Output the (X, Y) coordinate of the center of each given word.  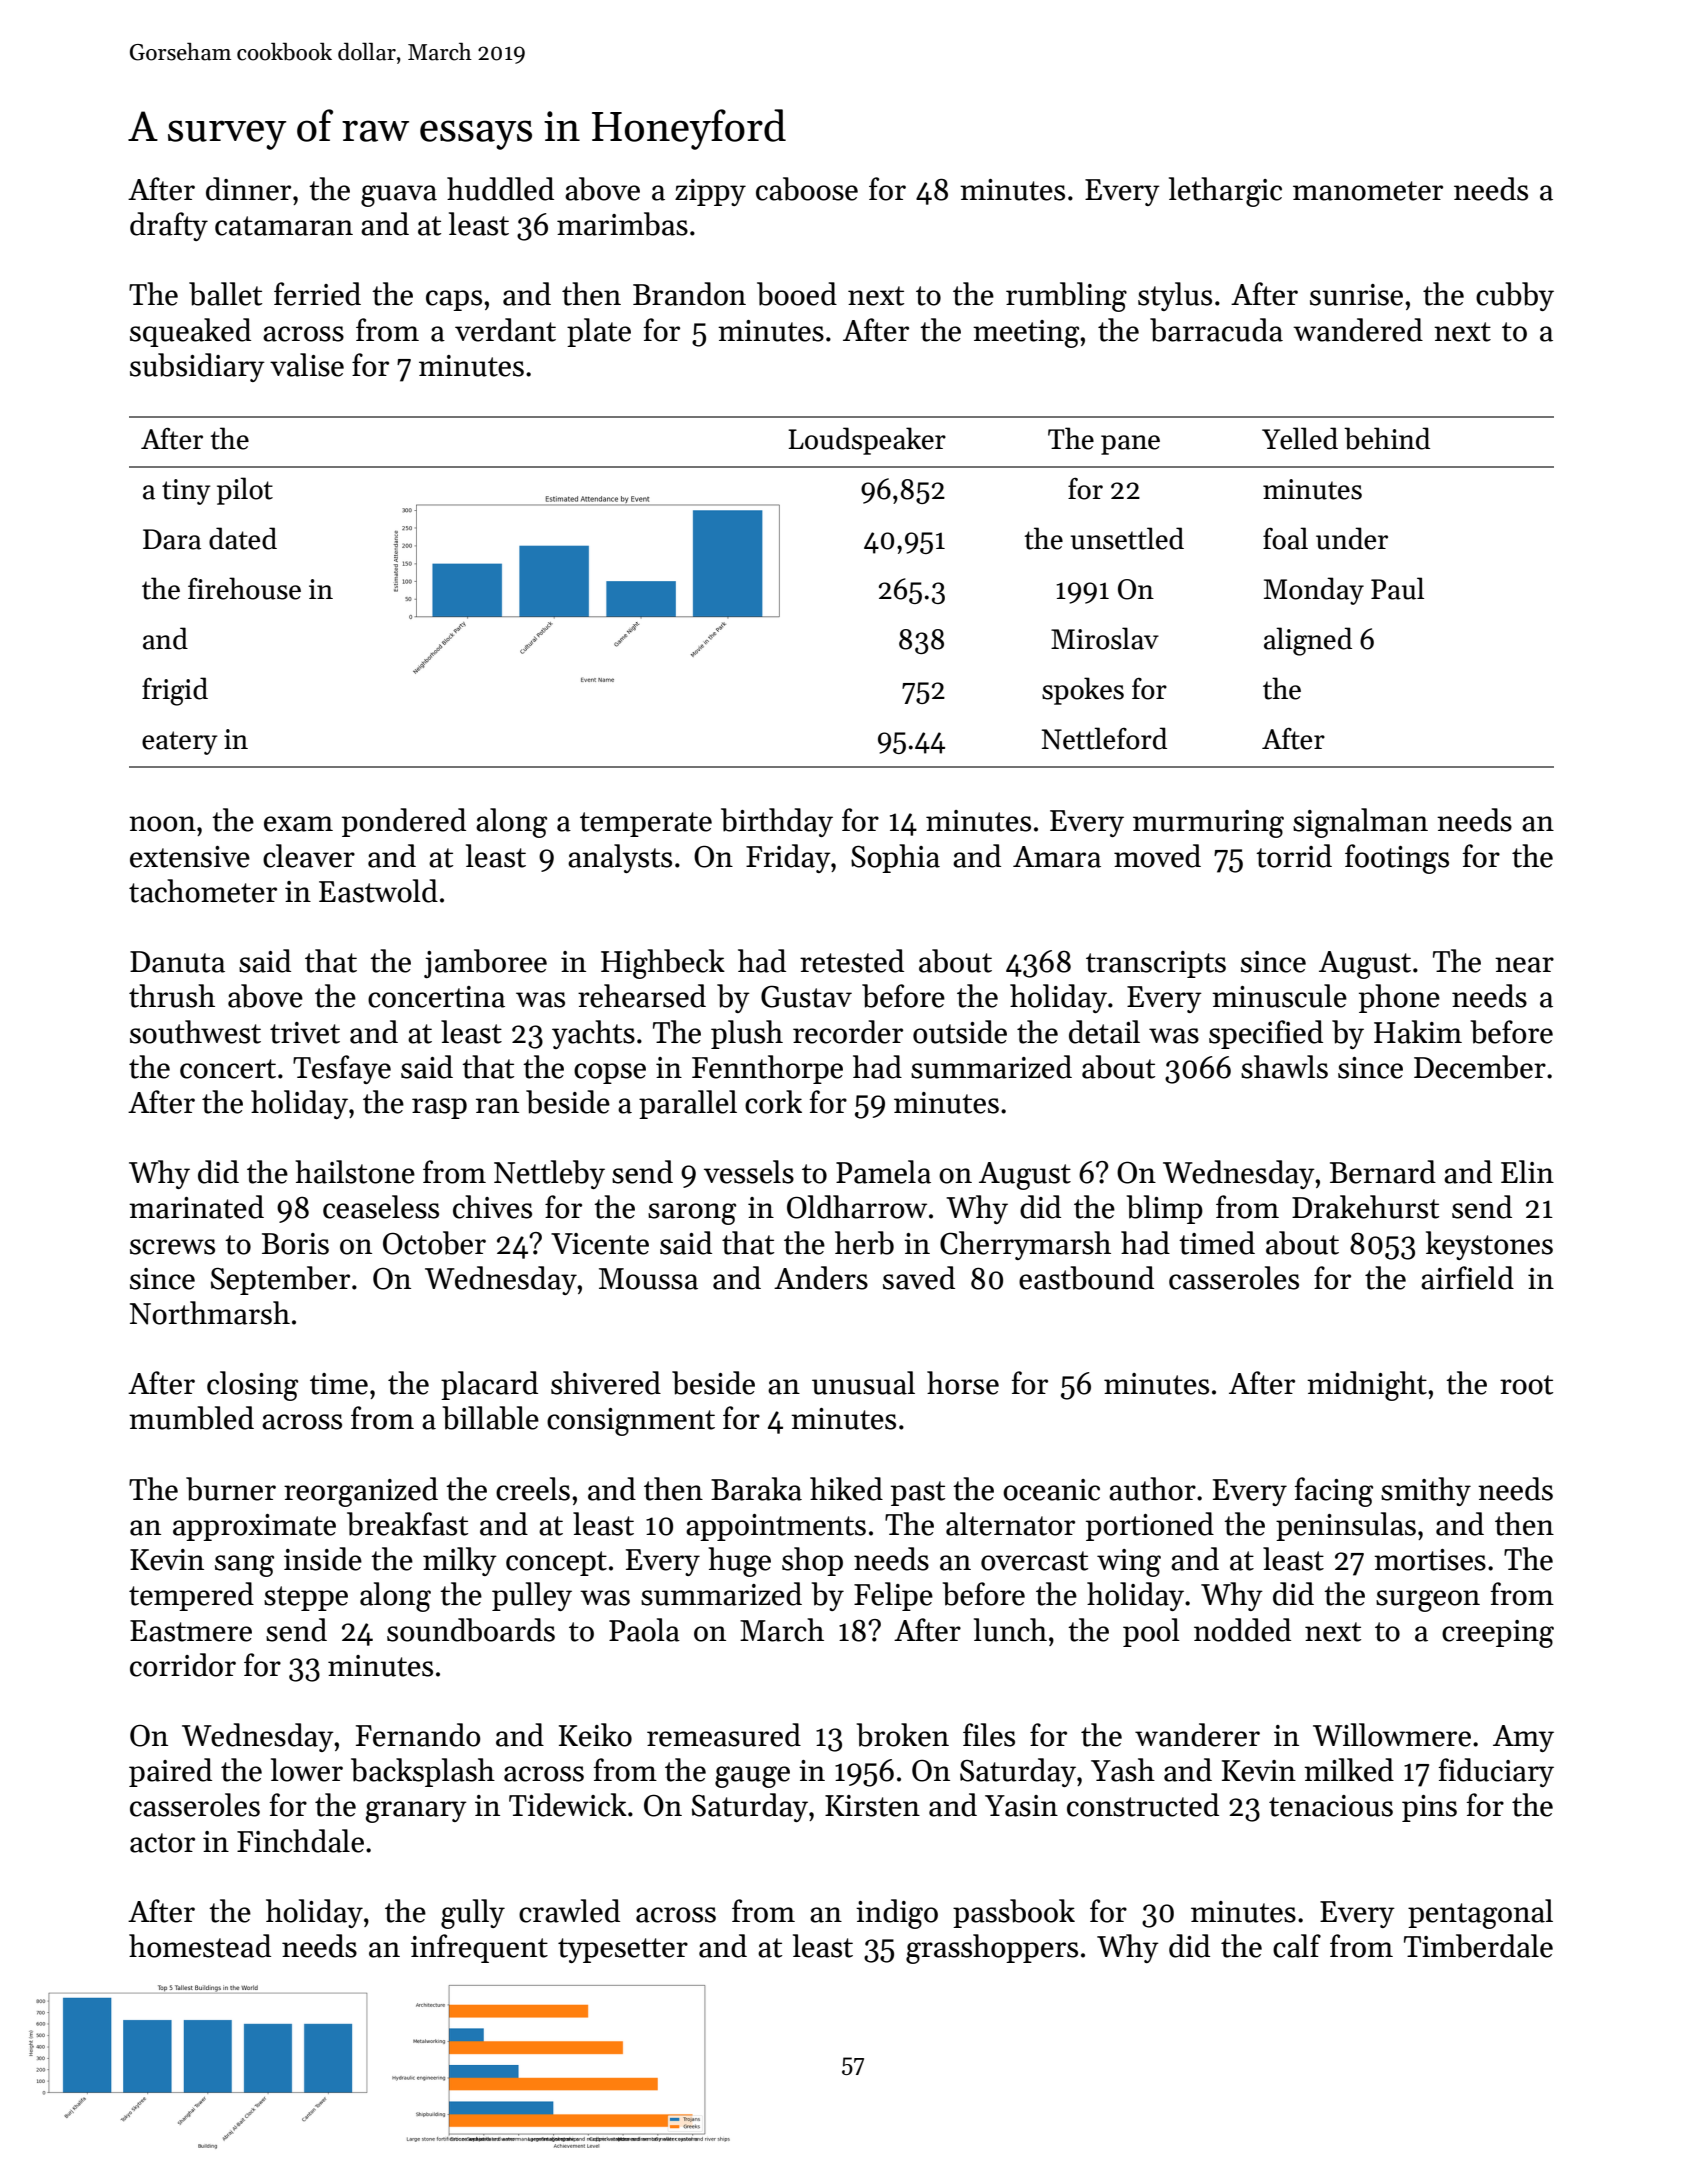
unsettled (1127, 538)
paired (170, 1772)
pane (1130, 445)
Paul (1397, 588)
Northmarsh (210, 1313)
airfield (1467, 1278)
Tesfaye (342, 1069)
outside (960, 1032)
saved (919, 1278)
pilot (245, 491)
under (1352, 538)
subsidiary (197, 367)
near (1524, 965)
